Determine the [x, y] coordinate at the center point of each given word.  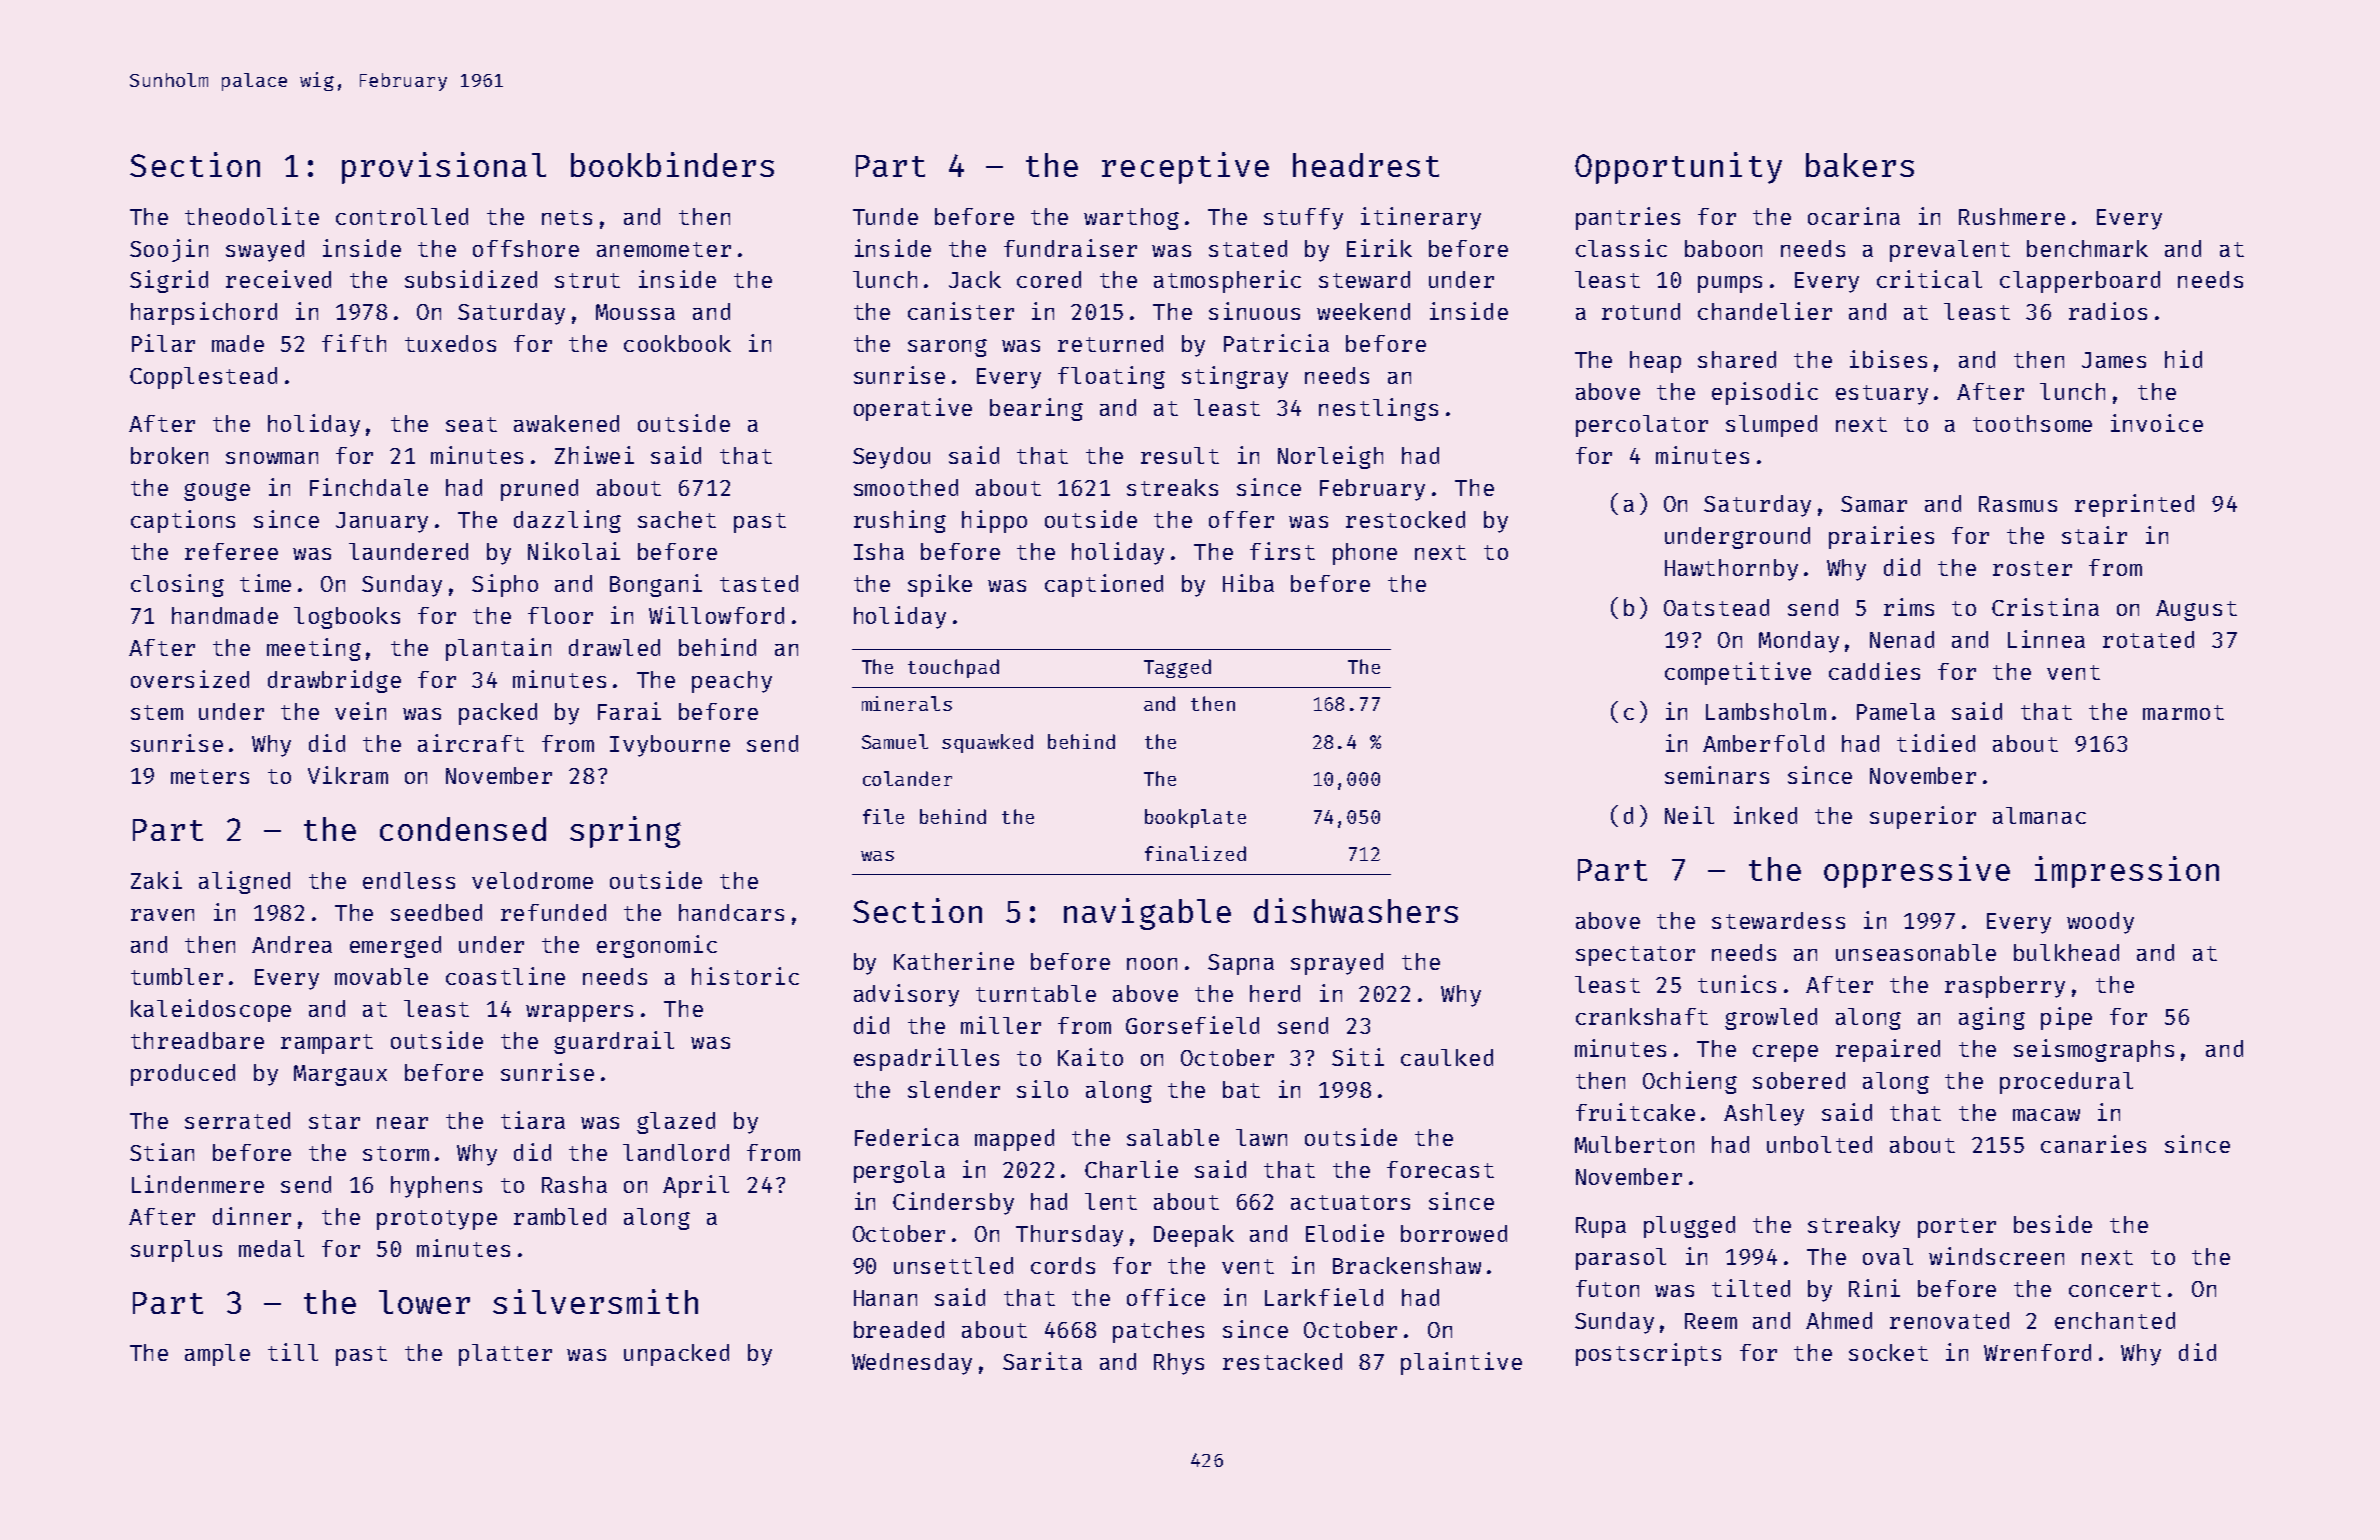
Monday [1799, 642]
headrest [1366, 165]
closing [177, 585]
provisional [444, 168]
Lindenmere [198, 1184]
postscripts [1648, 1354]
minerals [907, 703]
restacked [1282, 1361]
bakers [1860, 165]
